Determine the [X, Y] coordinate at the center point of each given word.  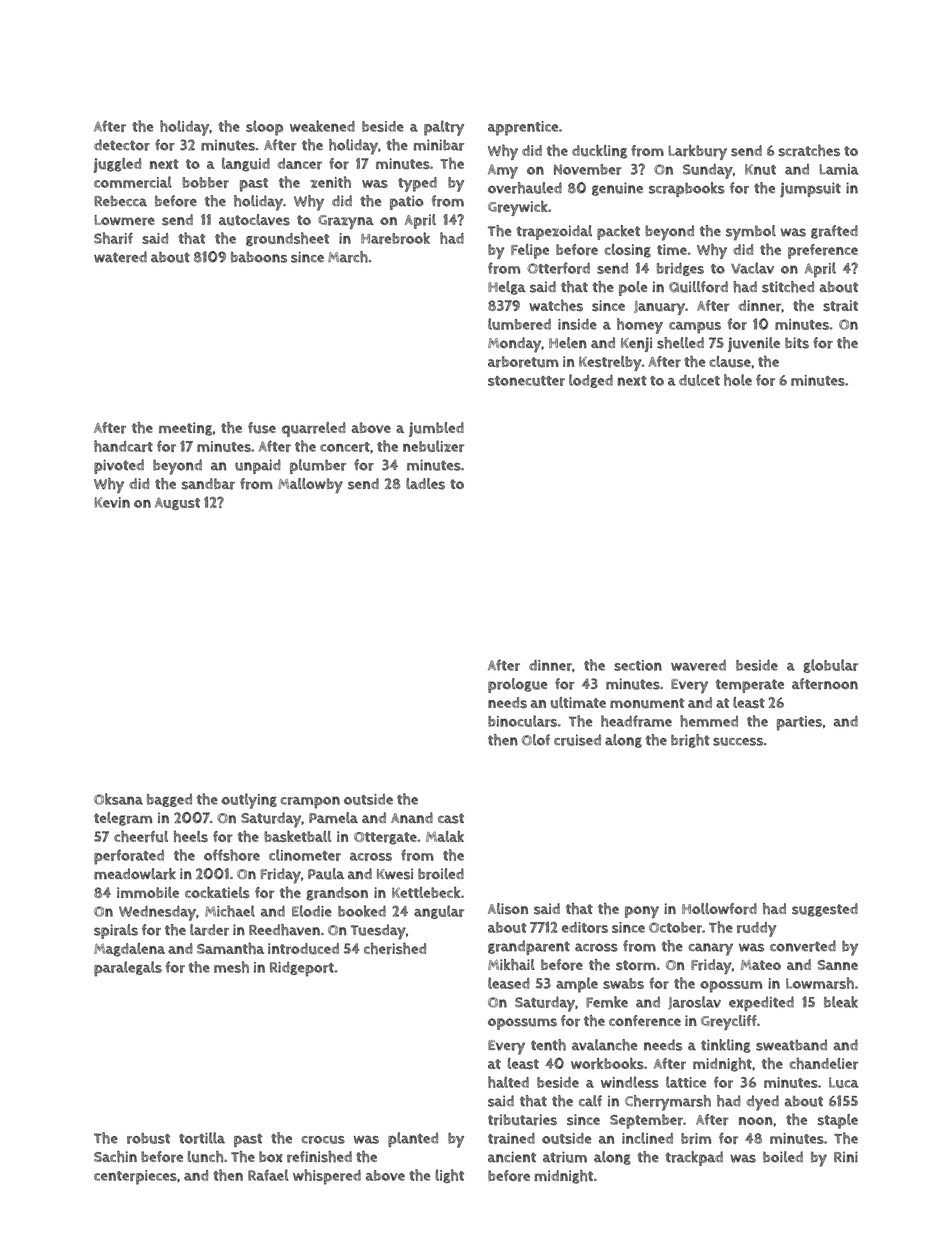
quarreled [314, 429]
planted [413, 1139]
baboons [259, 257]
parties [799, 723]
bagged [169, 800]
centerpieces [135, 1177]
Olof [536, 740]
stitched [788, 287]
